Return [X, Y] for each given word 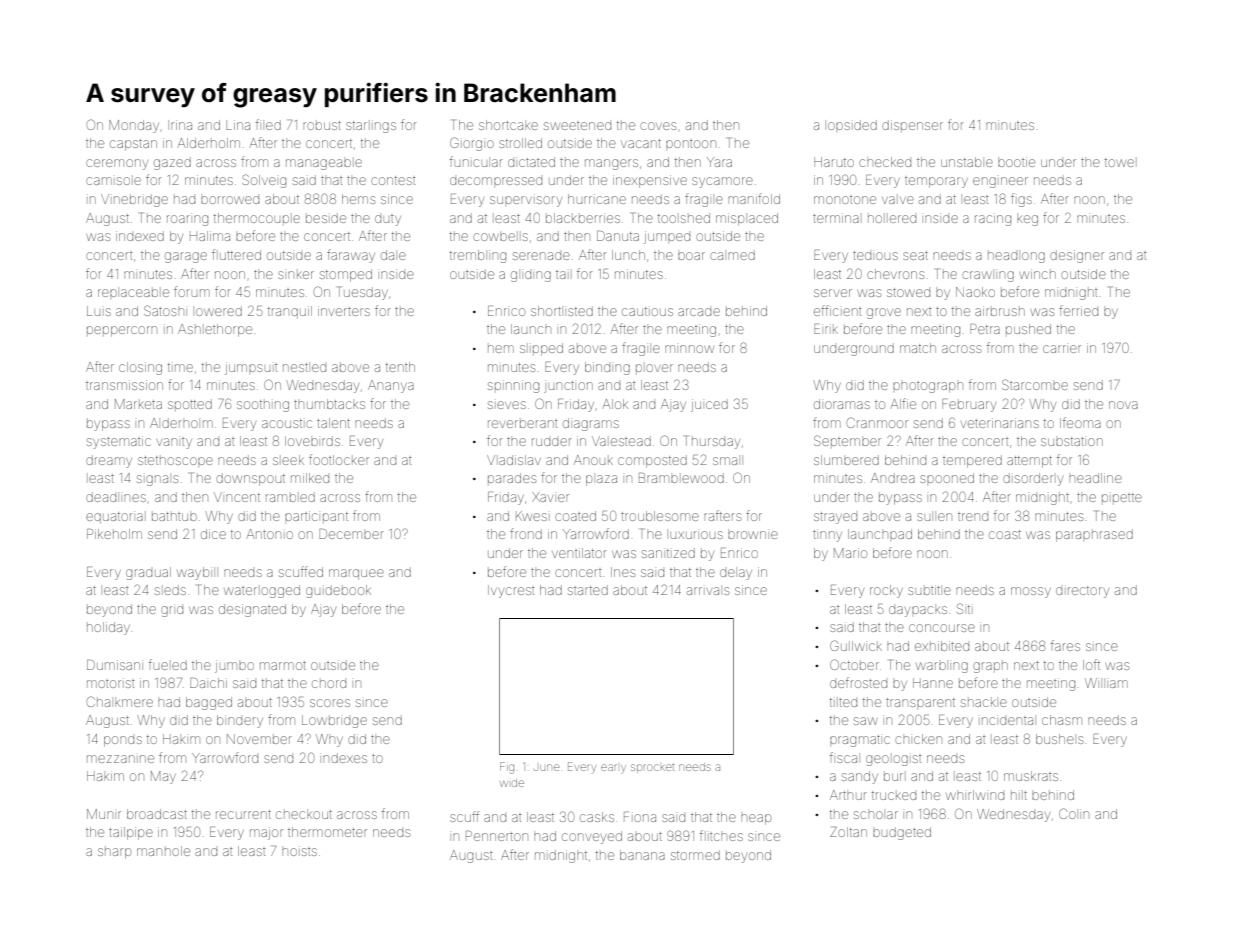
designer [1077, 256]
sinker [296, 275]
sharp [114, 853]
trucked [894, 795]
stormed [695, 855]
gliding [531, 276]
